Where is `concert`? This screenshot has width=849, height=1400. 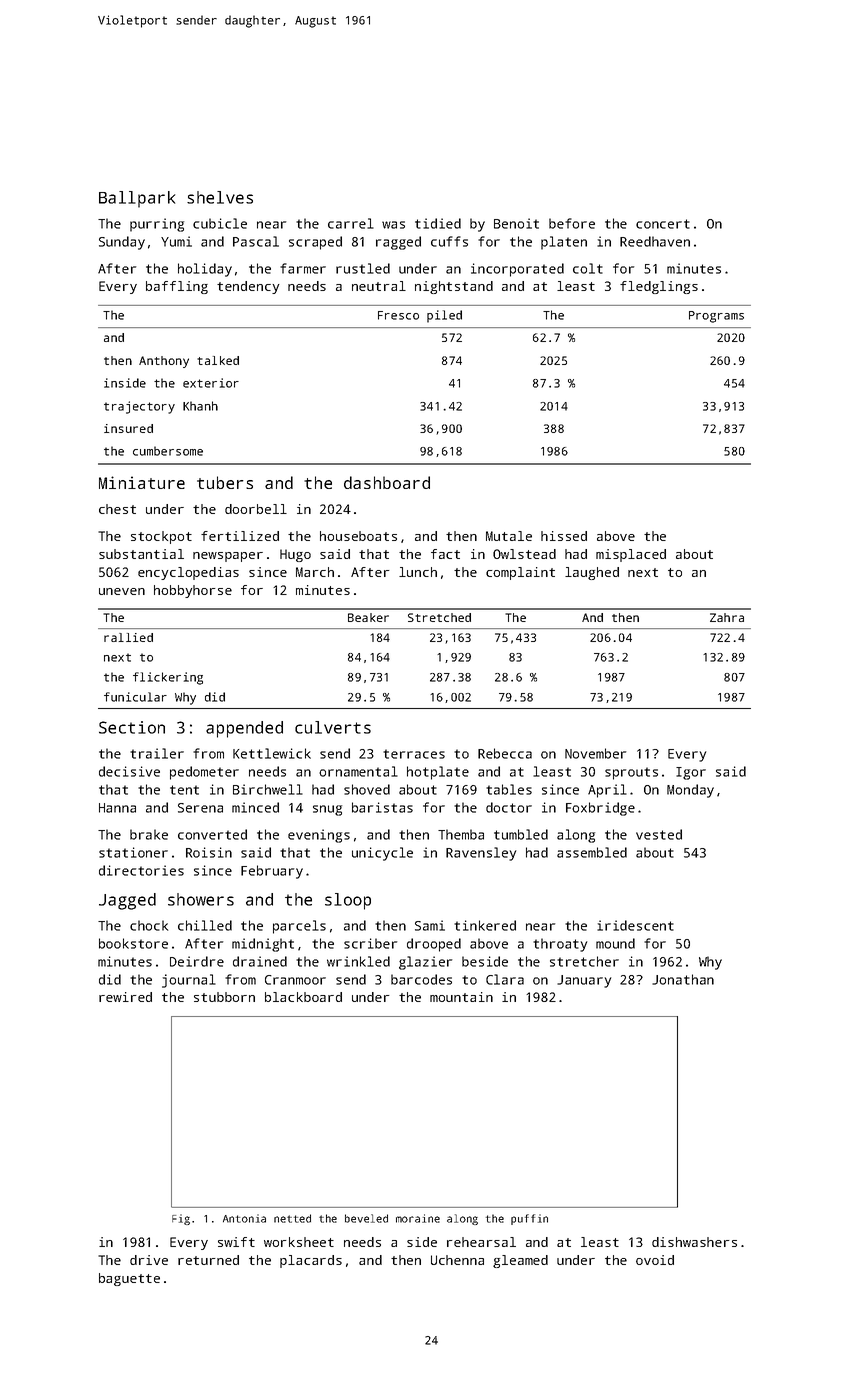 concert is located at coordinates (663, 224).
